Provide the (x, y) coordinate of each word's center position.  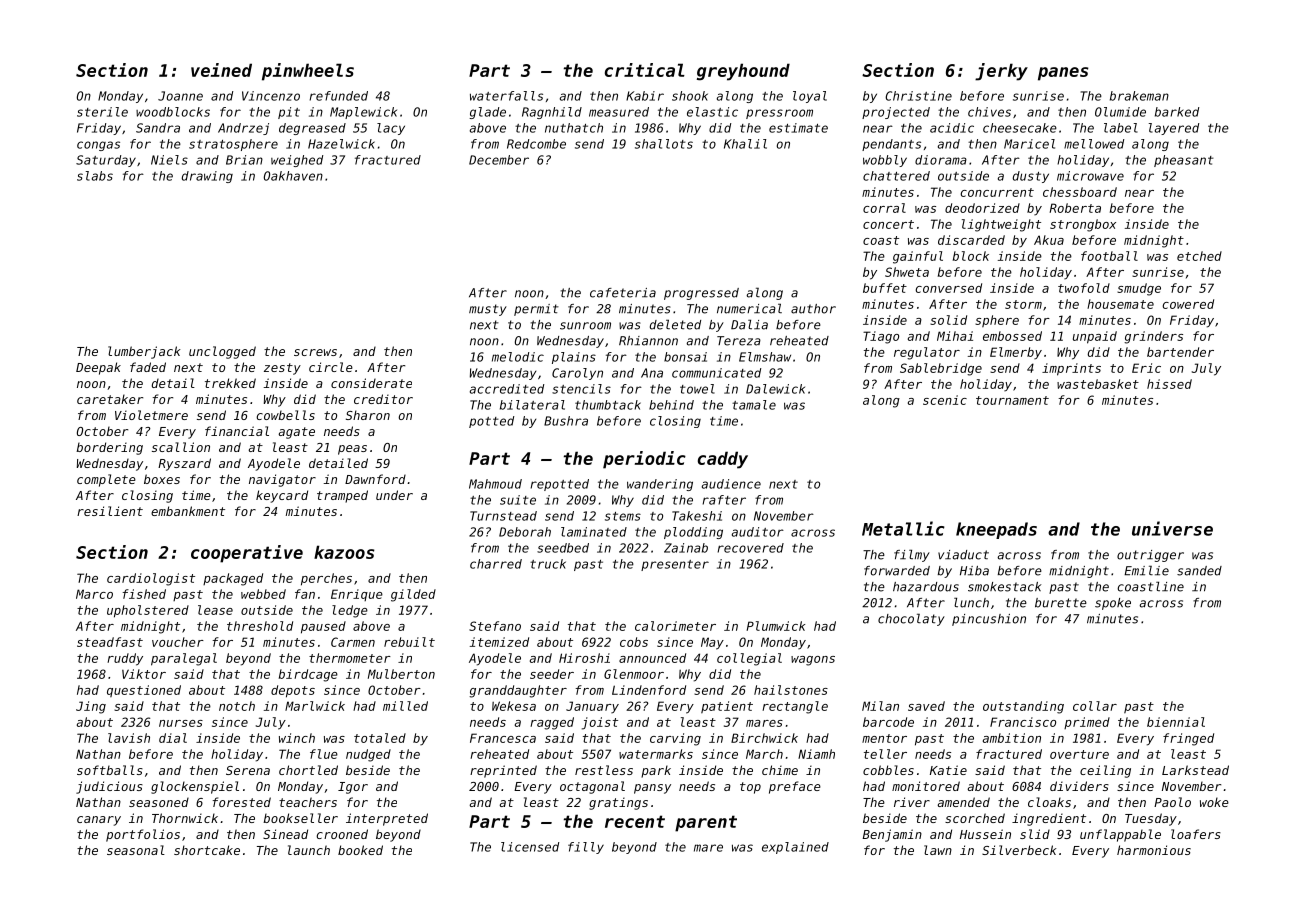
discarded (971, 240)
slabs (95, 176)
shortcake (207, 850)
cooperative (247, 554)
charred (496, 564)
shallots (664, 144)
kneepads (996, 530)
